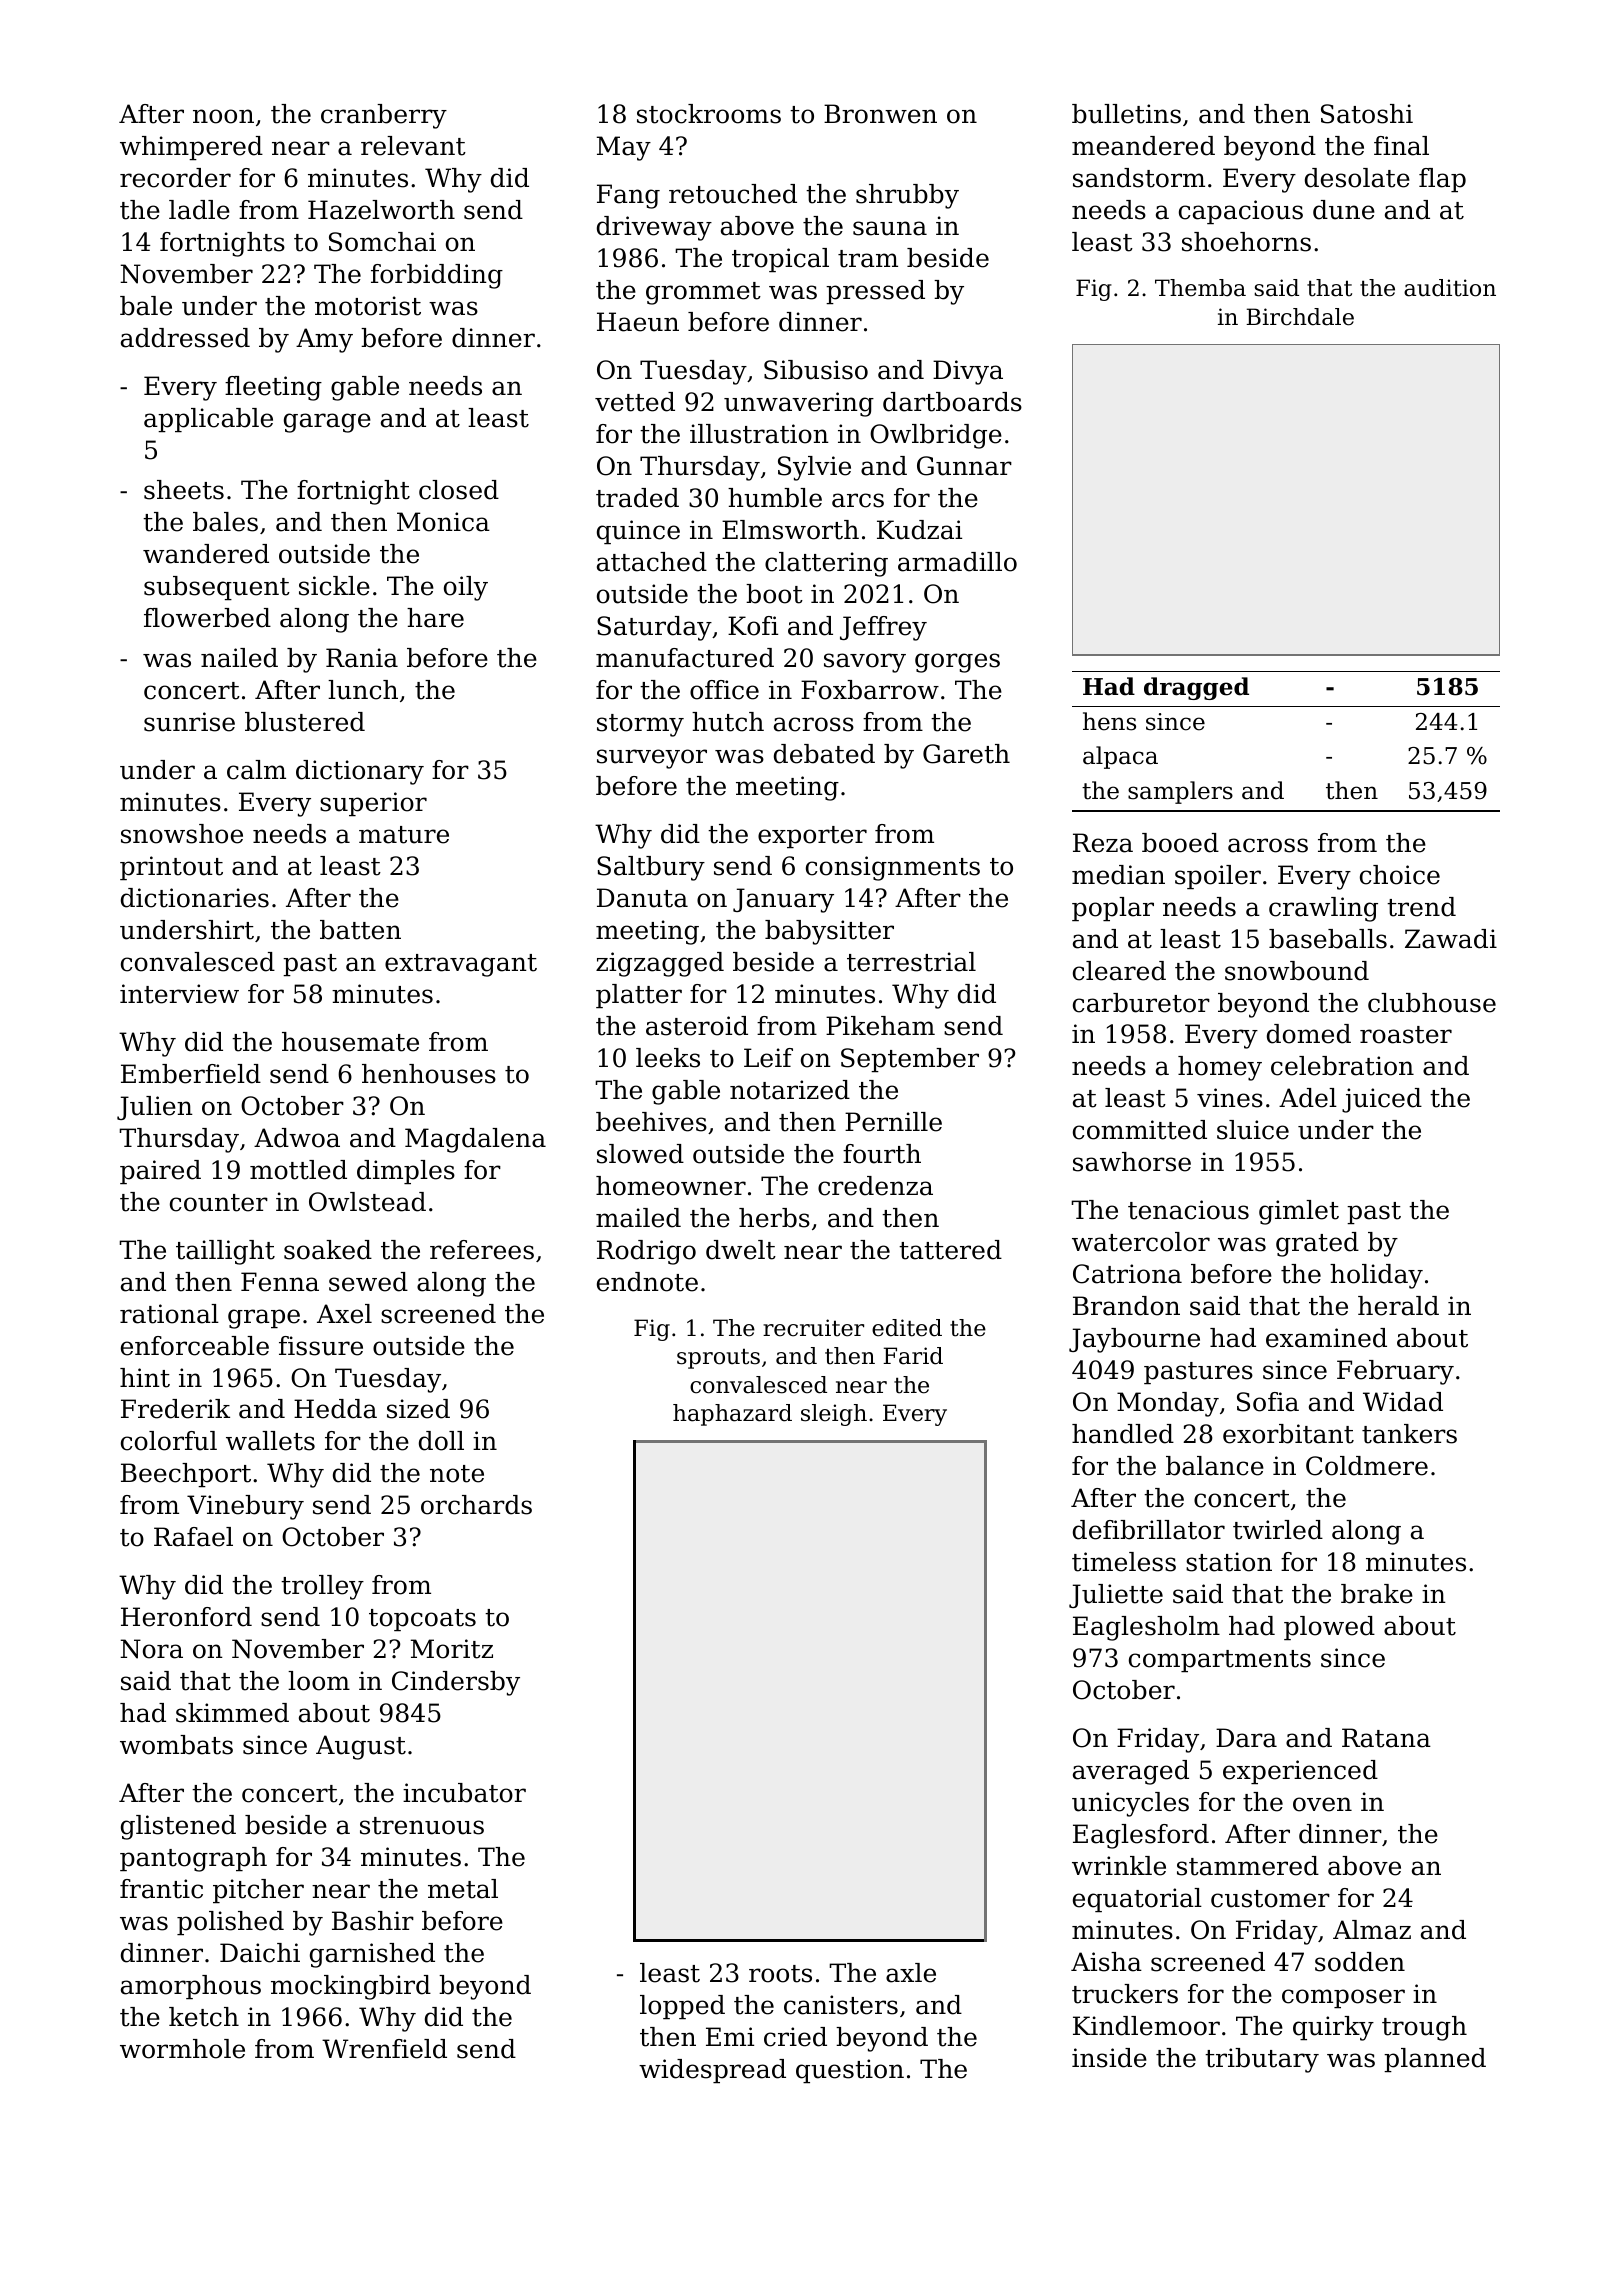  What do you see at coordinates (1367, 114) in the screenshot?
I see `Satoshi` at bounding box center [1367, 114].
